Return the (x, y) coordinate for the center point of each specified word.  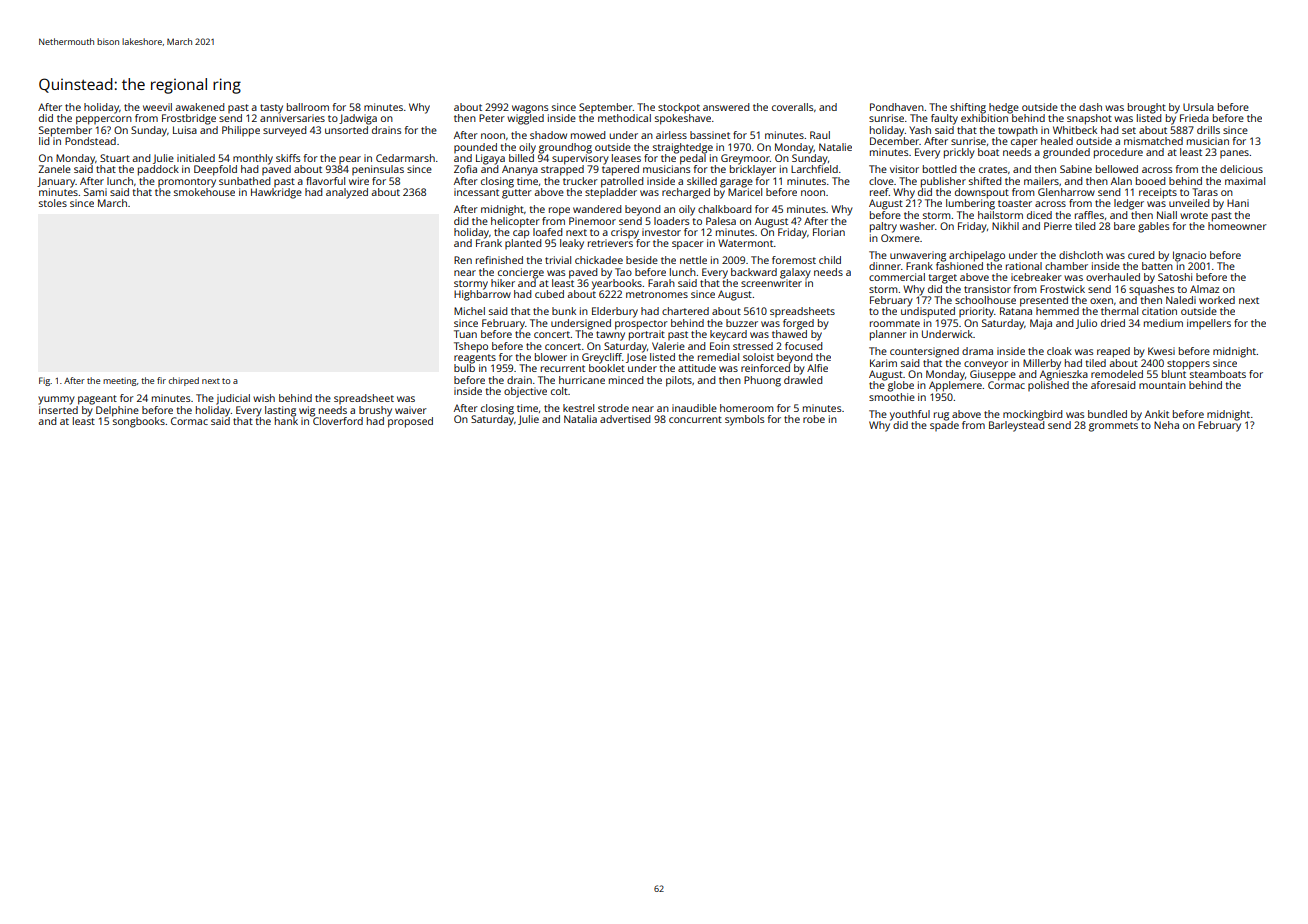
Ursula (1198, 107)
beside (642, 260)
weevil (157, 107)
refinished (499, 260)
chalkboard (724, 209)
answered (726, 107)
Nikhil (1005, 226)
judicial (233, 399)
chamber (1066, 266)
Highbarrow (482, 295)
